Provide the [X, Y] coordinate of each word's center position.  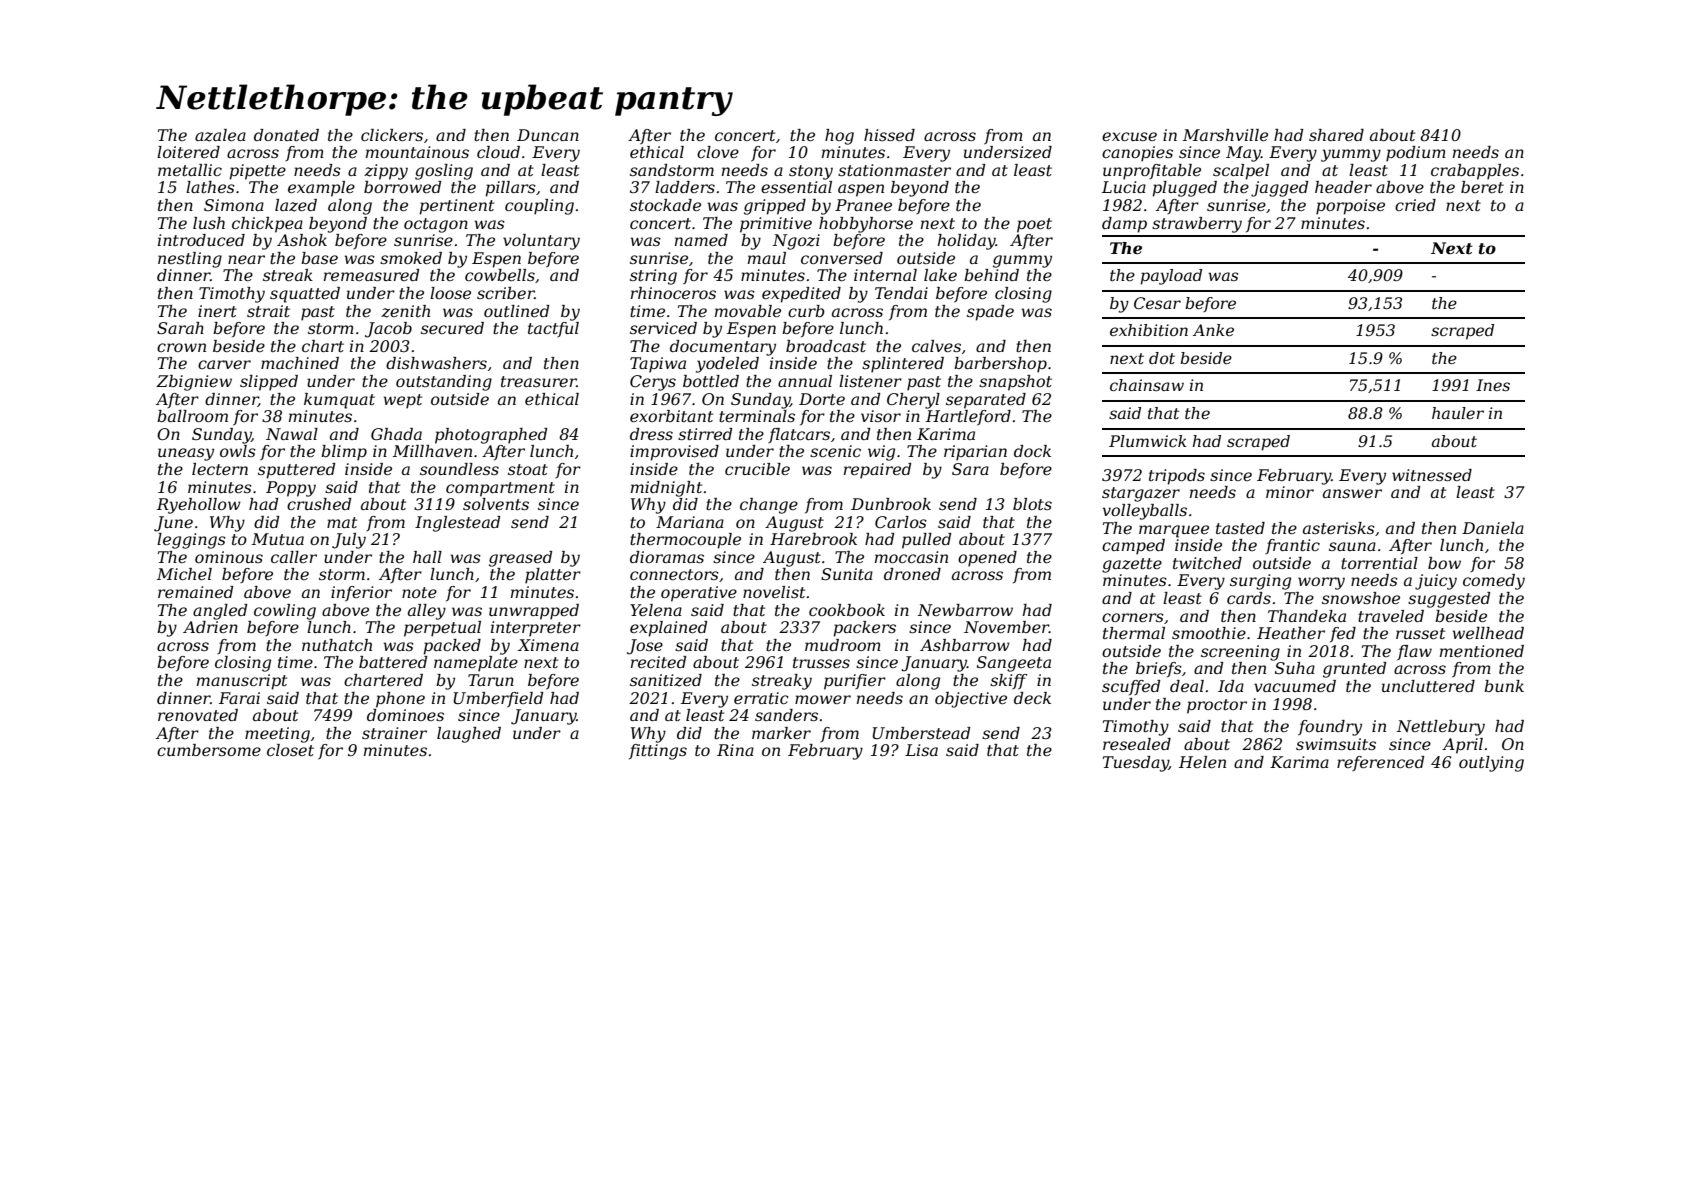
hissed [889, 135]
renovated [198, 715]
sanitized [666, 680]
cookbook [847, 610]
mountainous [417, 152]
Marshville [1225, 135]
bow [1444, 563]
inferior [361, 594]
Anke [1213, 330]
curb [806, 311]
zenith [405, 311]
